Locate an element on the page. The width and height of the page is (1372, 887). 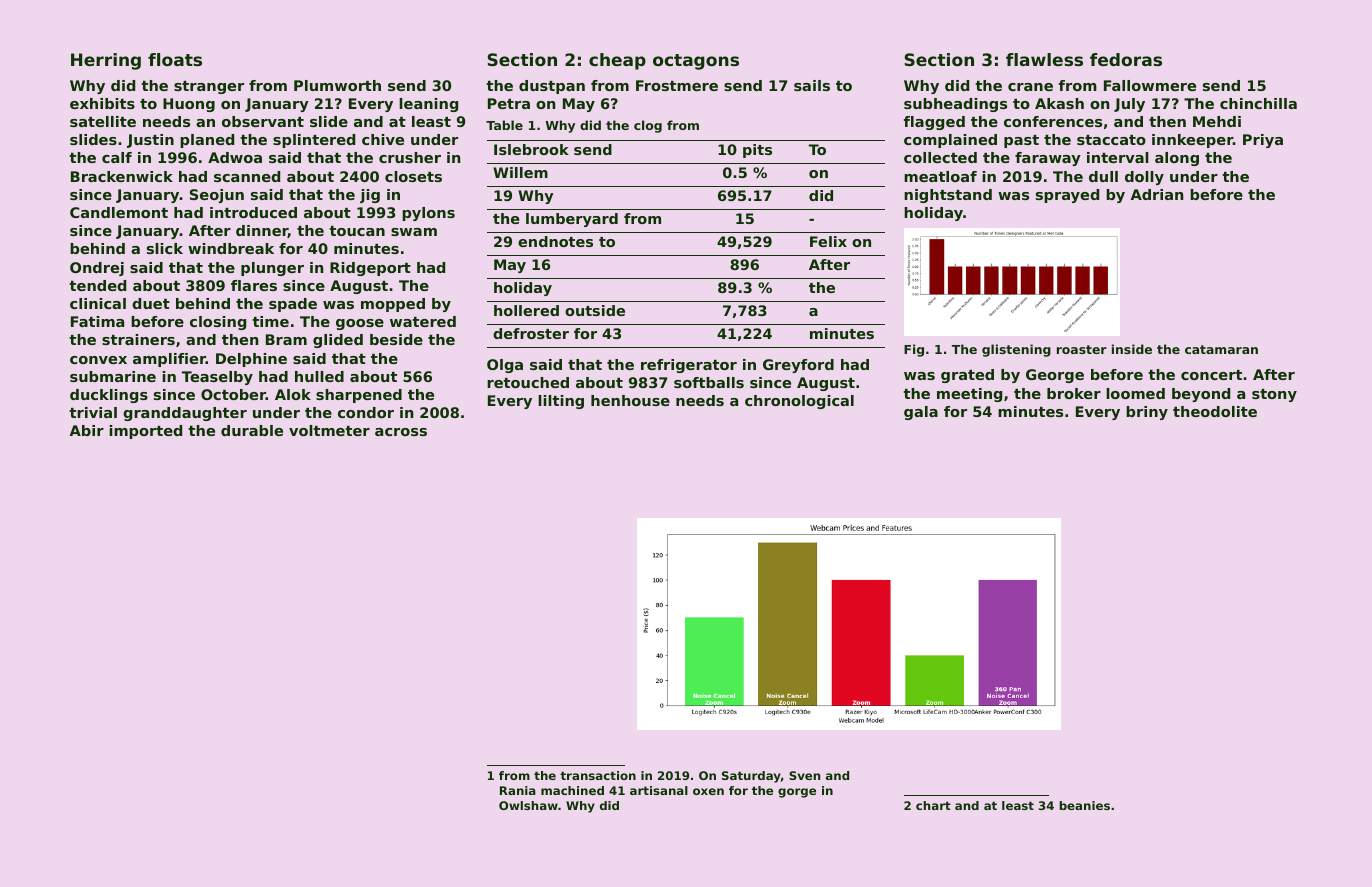
Abir is located at coordinates (87, 430).
